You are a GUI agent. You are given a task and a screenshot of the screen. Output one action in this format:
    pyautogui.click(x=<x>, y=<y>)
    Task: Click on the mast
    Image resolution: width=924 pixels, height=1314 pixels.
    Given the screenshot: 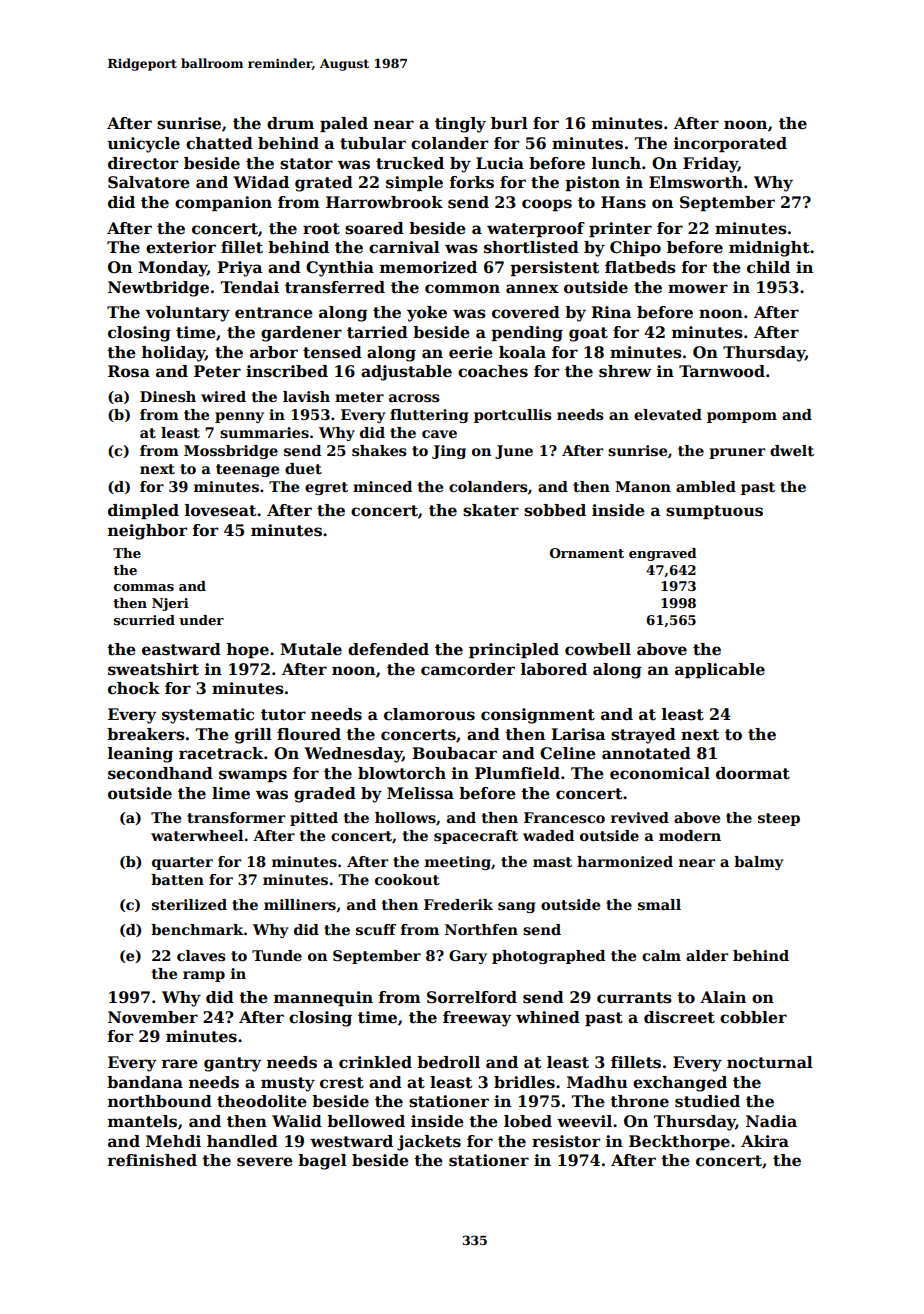 What is the action you would take?
    pyautogui.click(x=552, y=862)
